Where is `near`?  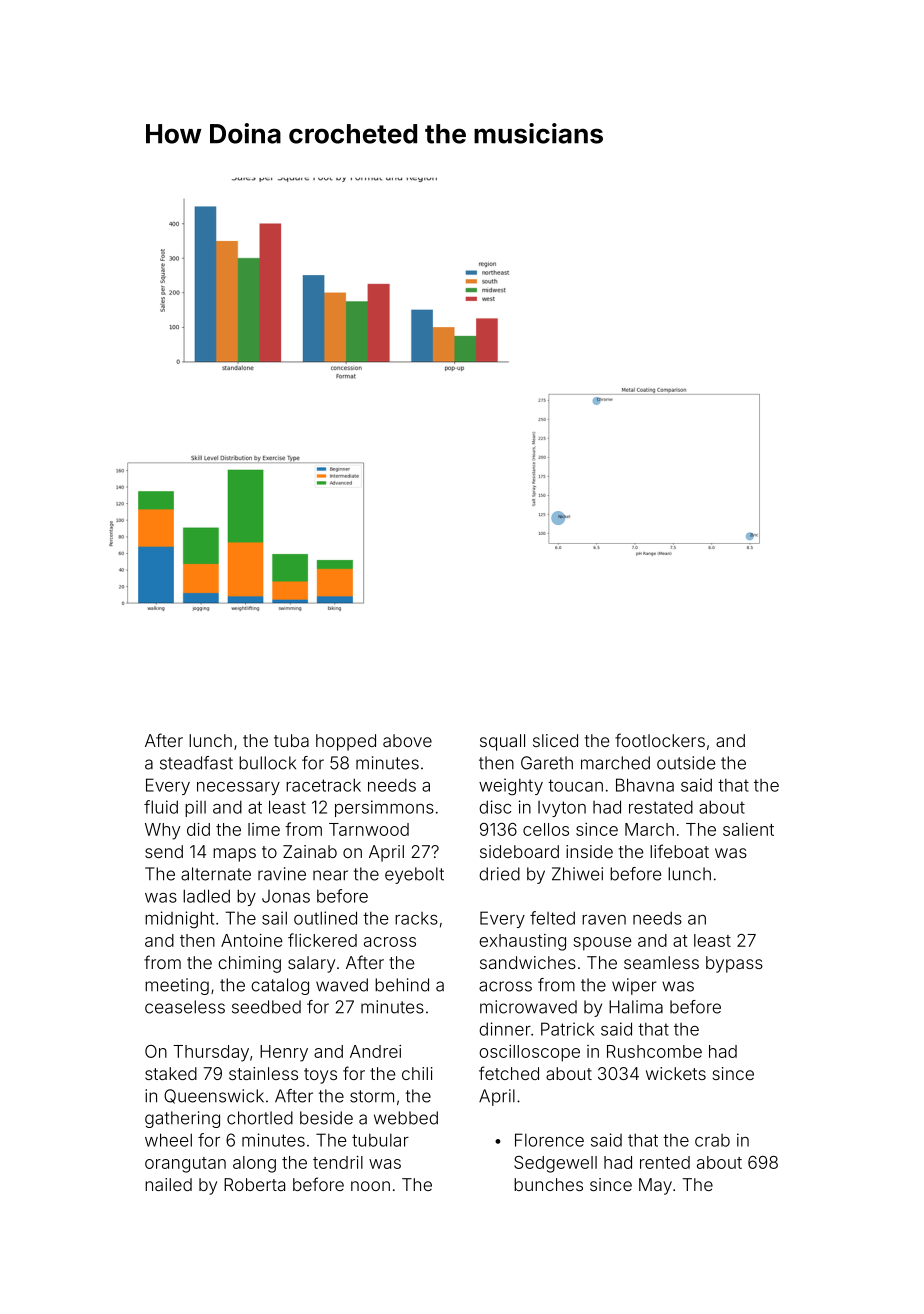 near is located at coordinates (330, 875).
